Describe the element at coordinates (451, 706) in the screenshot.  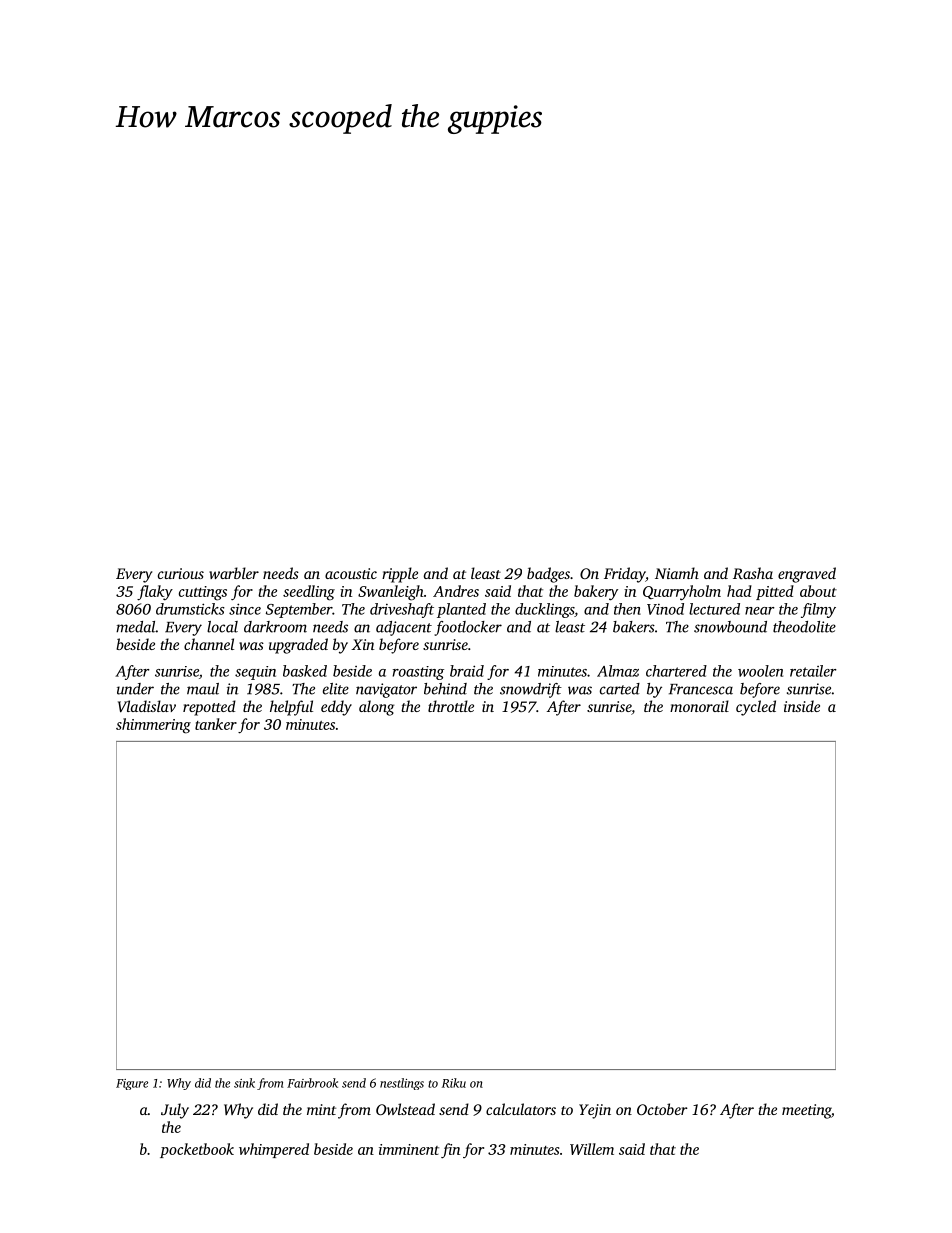
I see `throttle` at that location.
